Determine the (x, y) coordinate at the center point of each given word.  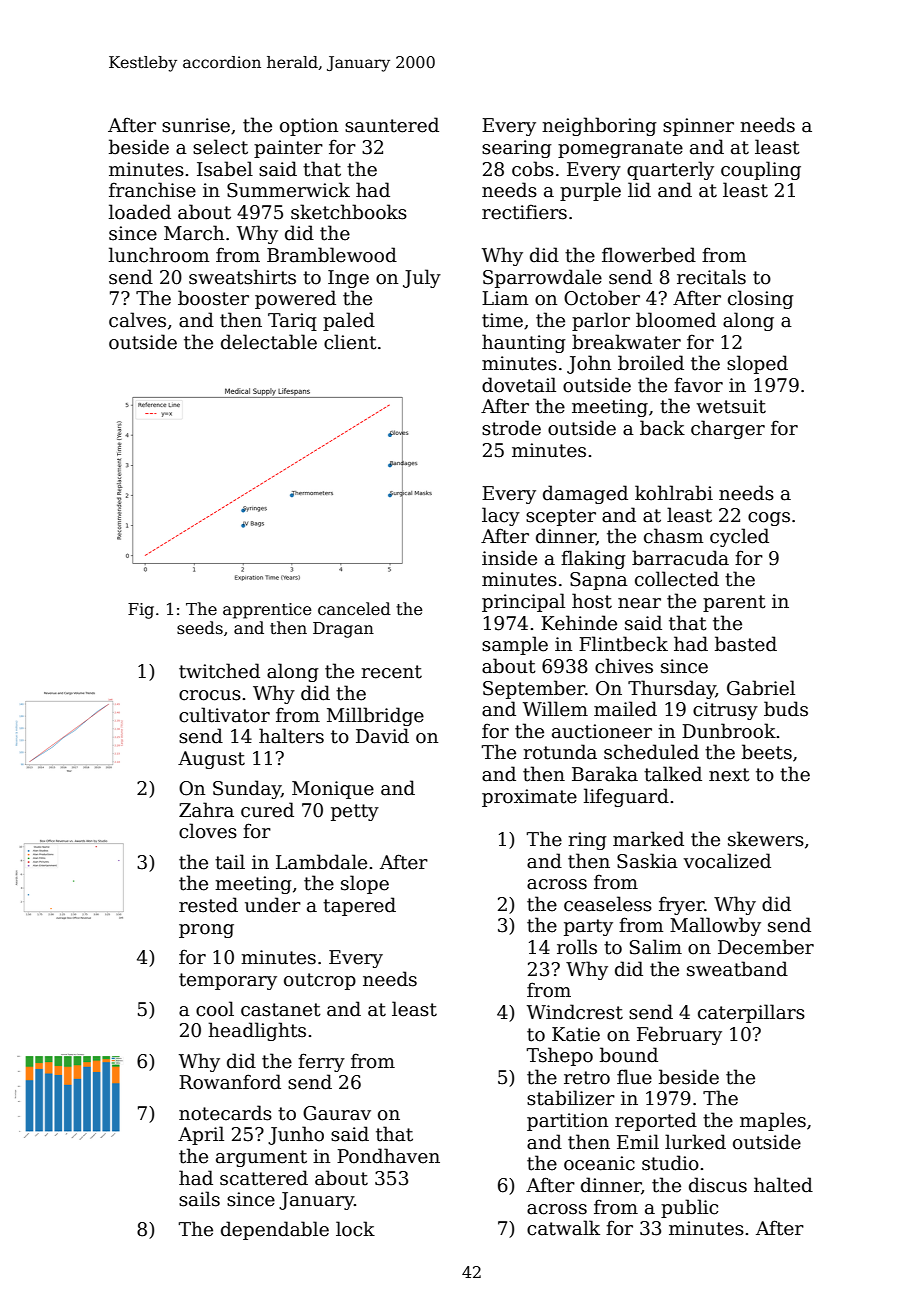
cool (215, 1009)
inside (509, 558)
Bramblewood (332, 255)
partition (567, 1122)
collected (677, 579)
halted (783, 1185)
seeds (200, 628)
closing (761, 299)
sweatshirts (242, 277)
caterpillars (751, 1013)
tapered (359, 906)
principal (523, 602)
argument (261, 1158)
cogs (769, 519)
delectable (269, 342)
